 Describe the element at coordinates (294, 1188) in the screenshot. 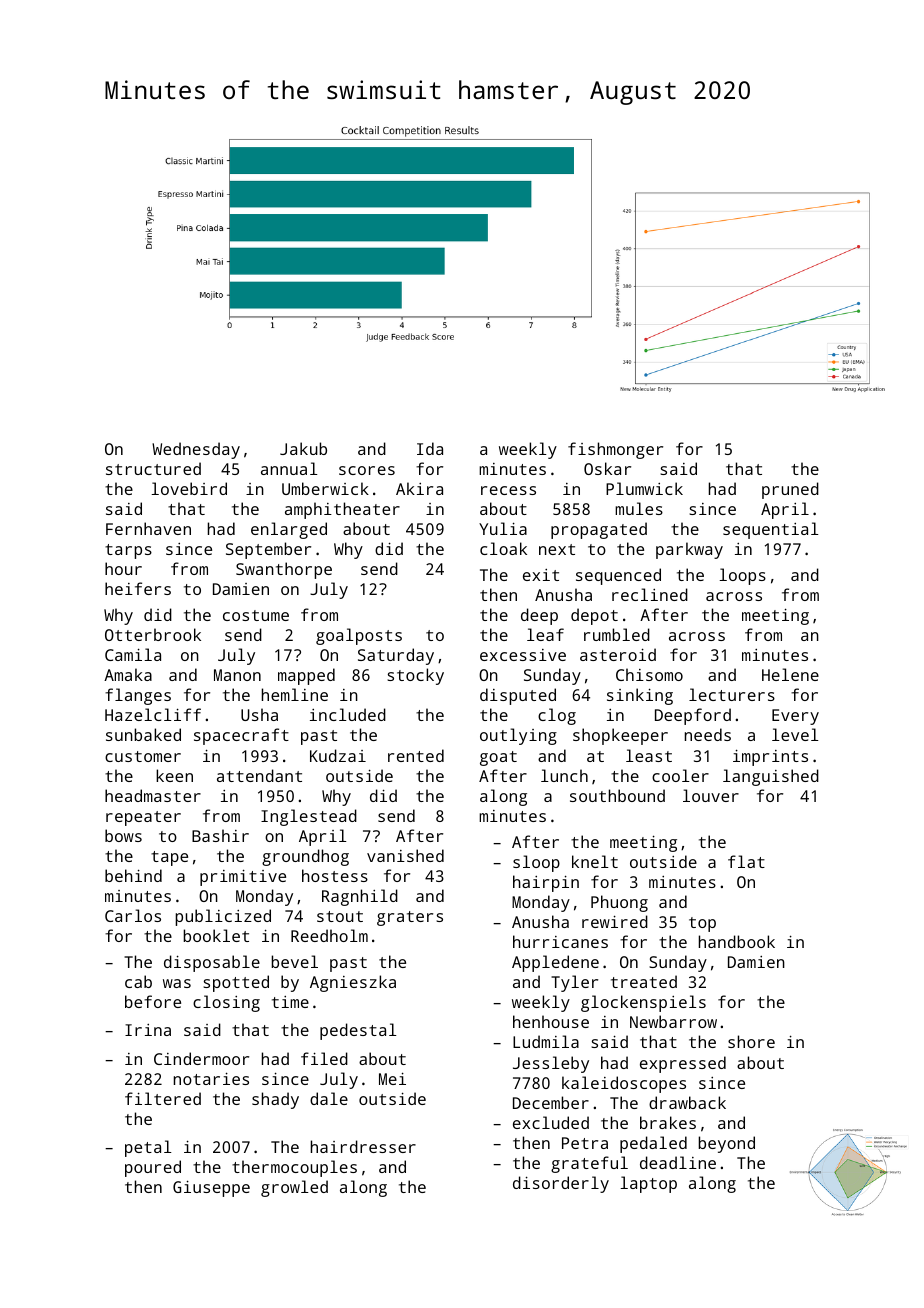

I see `growled` at that location.
